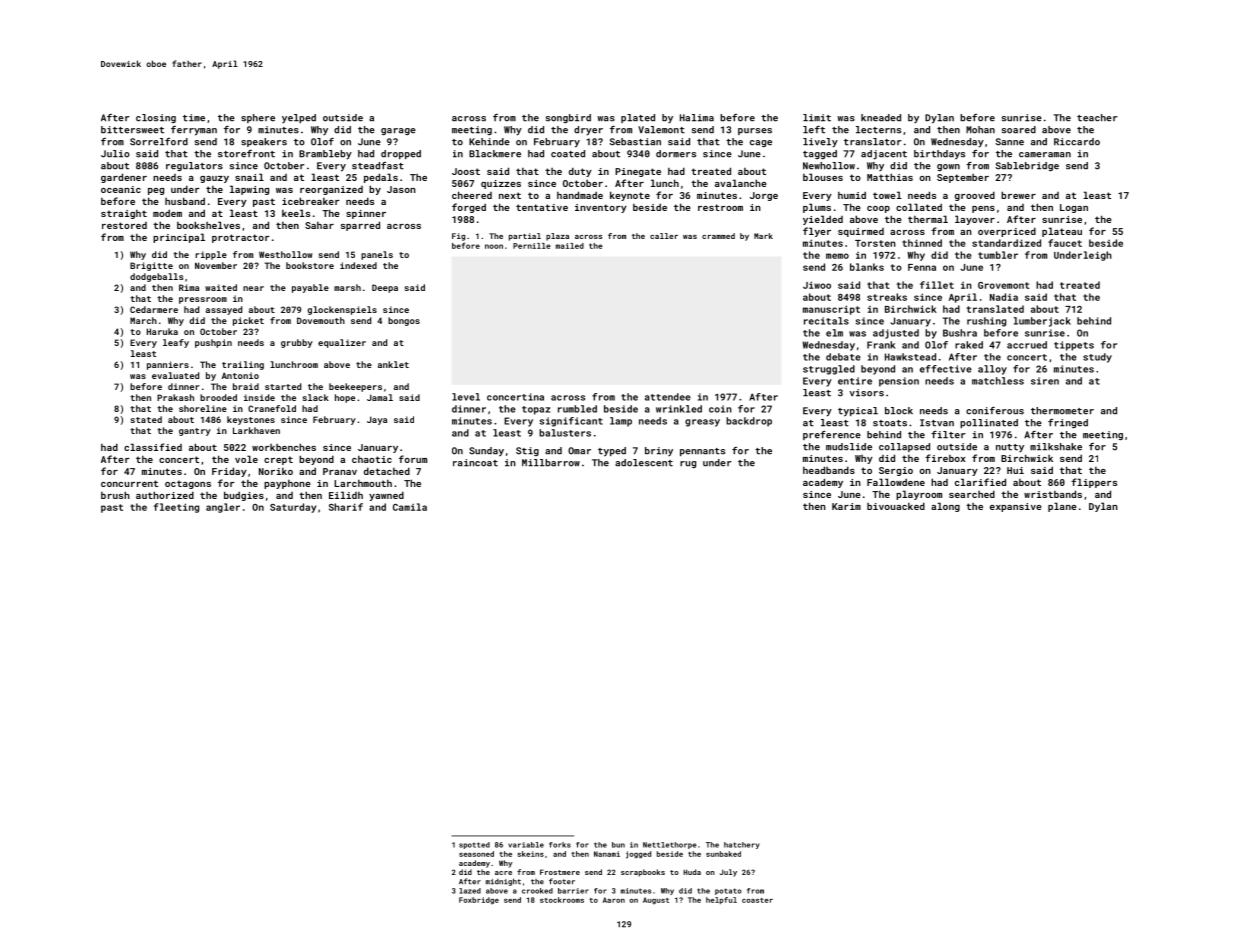  I want to click on spotted, so click(474, 845).
